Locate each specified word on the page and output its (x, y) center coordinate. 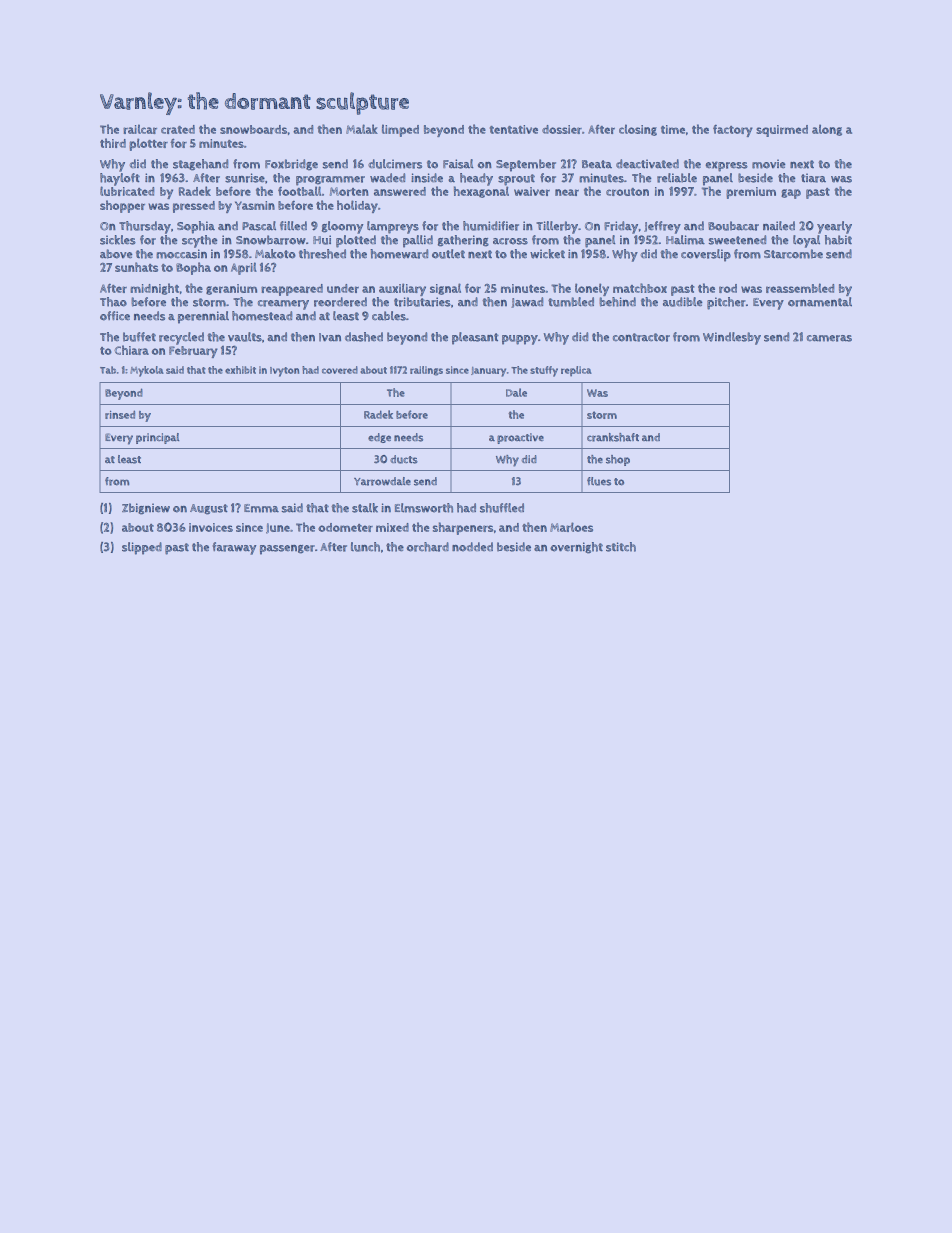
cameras (829, 338)
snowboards (253, 129)
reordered (340, 302)
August (209, 509)
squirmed (782, 131)
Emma (261, 508)
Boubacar (733, 226)
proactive (520, 438)
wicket (547, 254)
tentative (514, 129)
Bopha (193, 268)
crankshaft (613, 437)
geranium (231, 289)
